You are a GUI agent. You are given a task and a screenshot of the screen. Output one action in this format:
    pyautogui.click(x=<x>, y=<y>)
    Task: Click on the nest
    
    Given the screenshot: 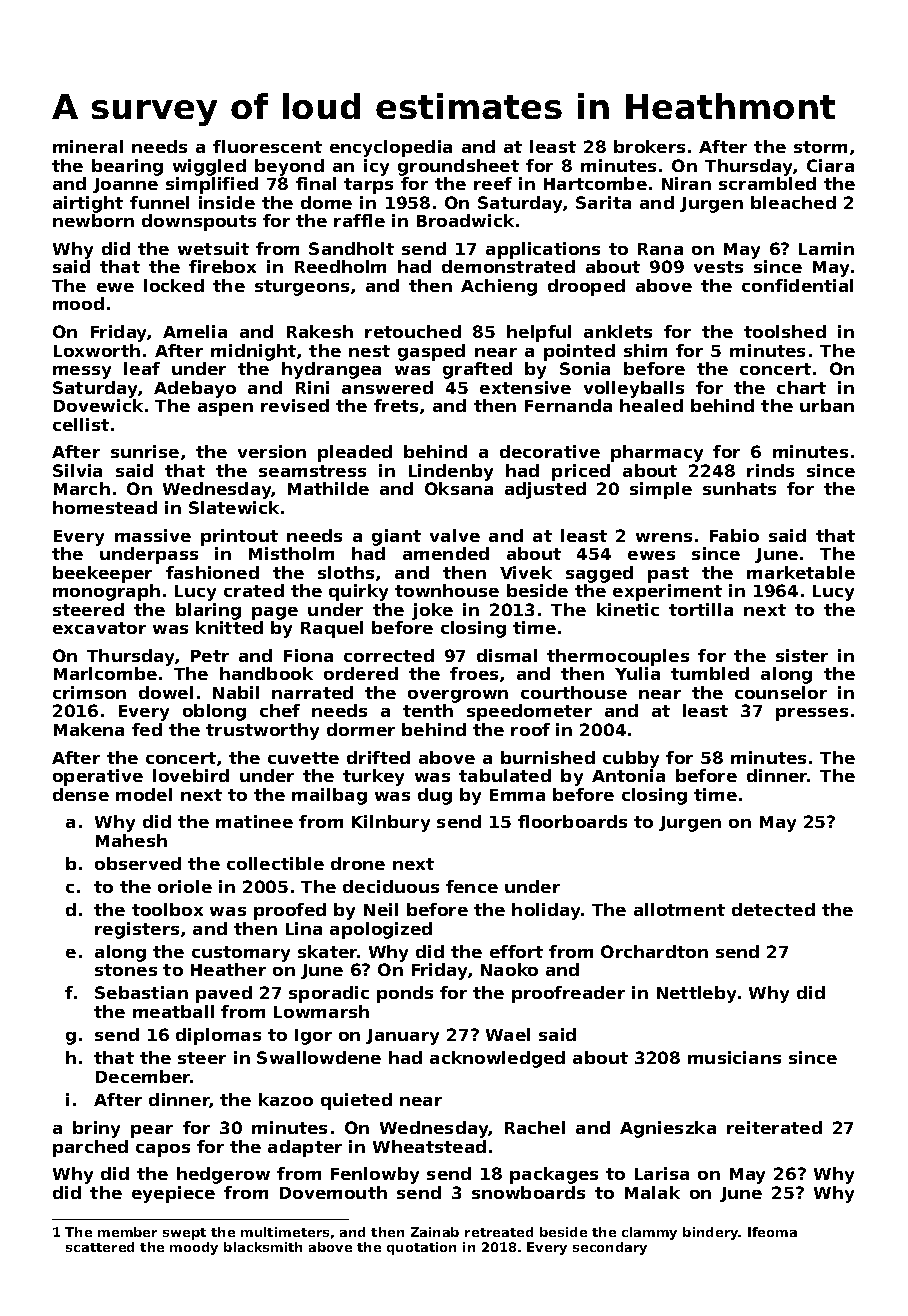 What is the action you would take?
    pyautogui.click(x=369, y=351)
